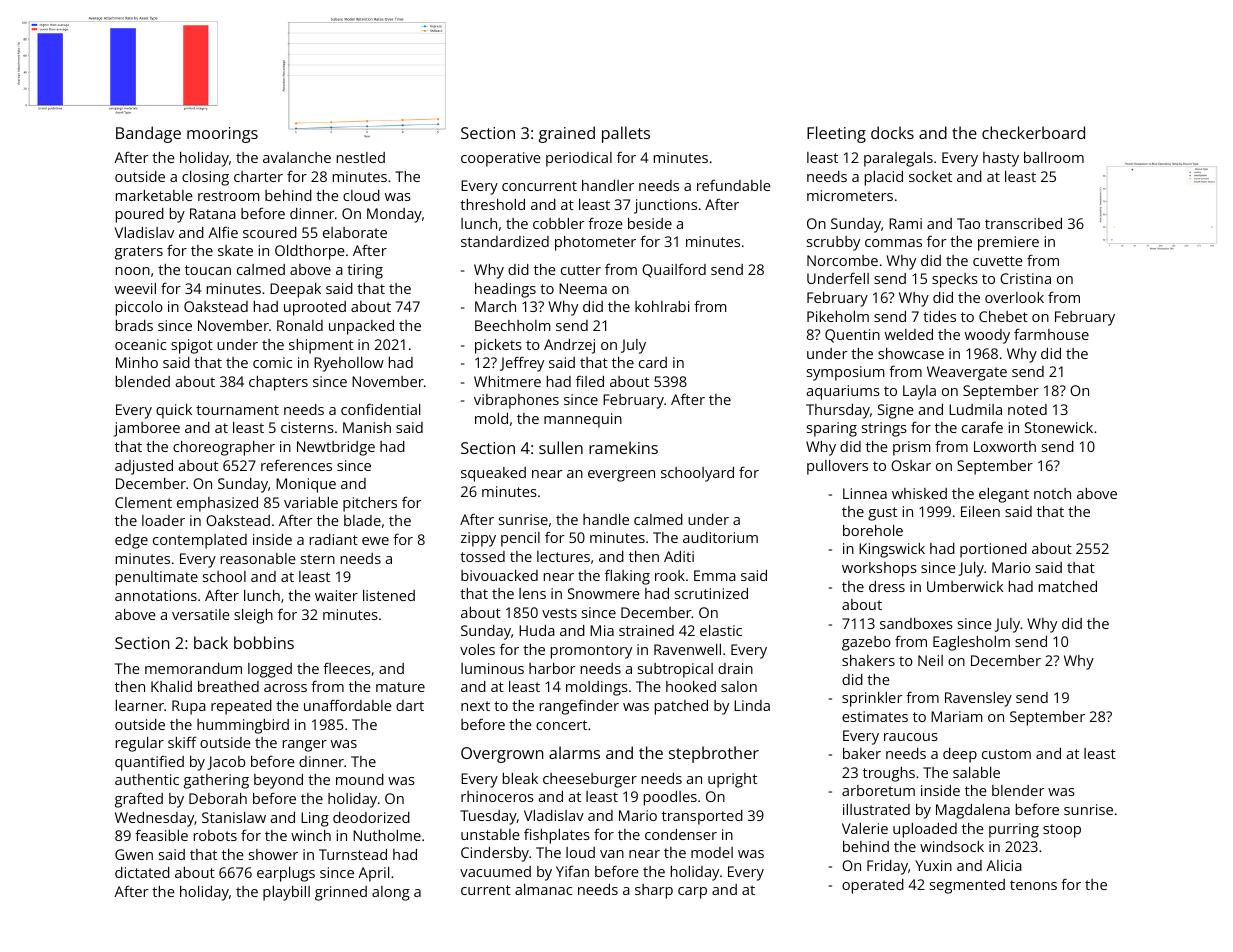 The width and height of the screenshot is (1233, 952). What do you see at coordinates (336, 595) in the screenshot?
I see `waiter` at bounding box center [336, 595].
